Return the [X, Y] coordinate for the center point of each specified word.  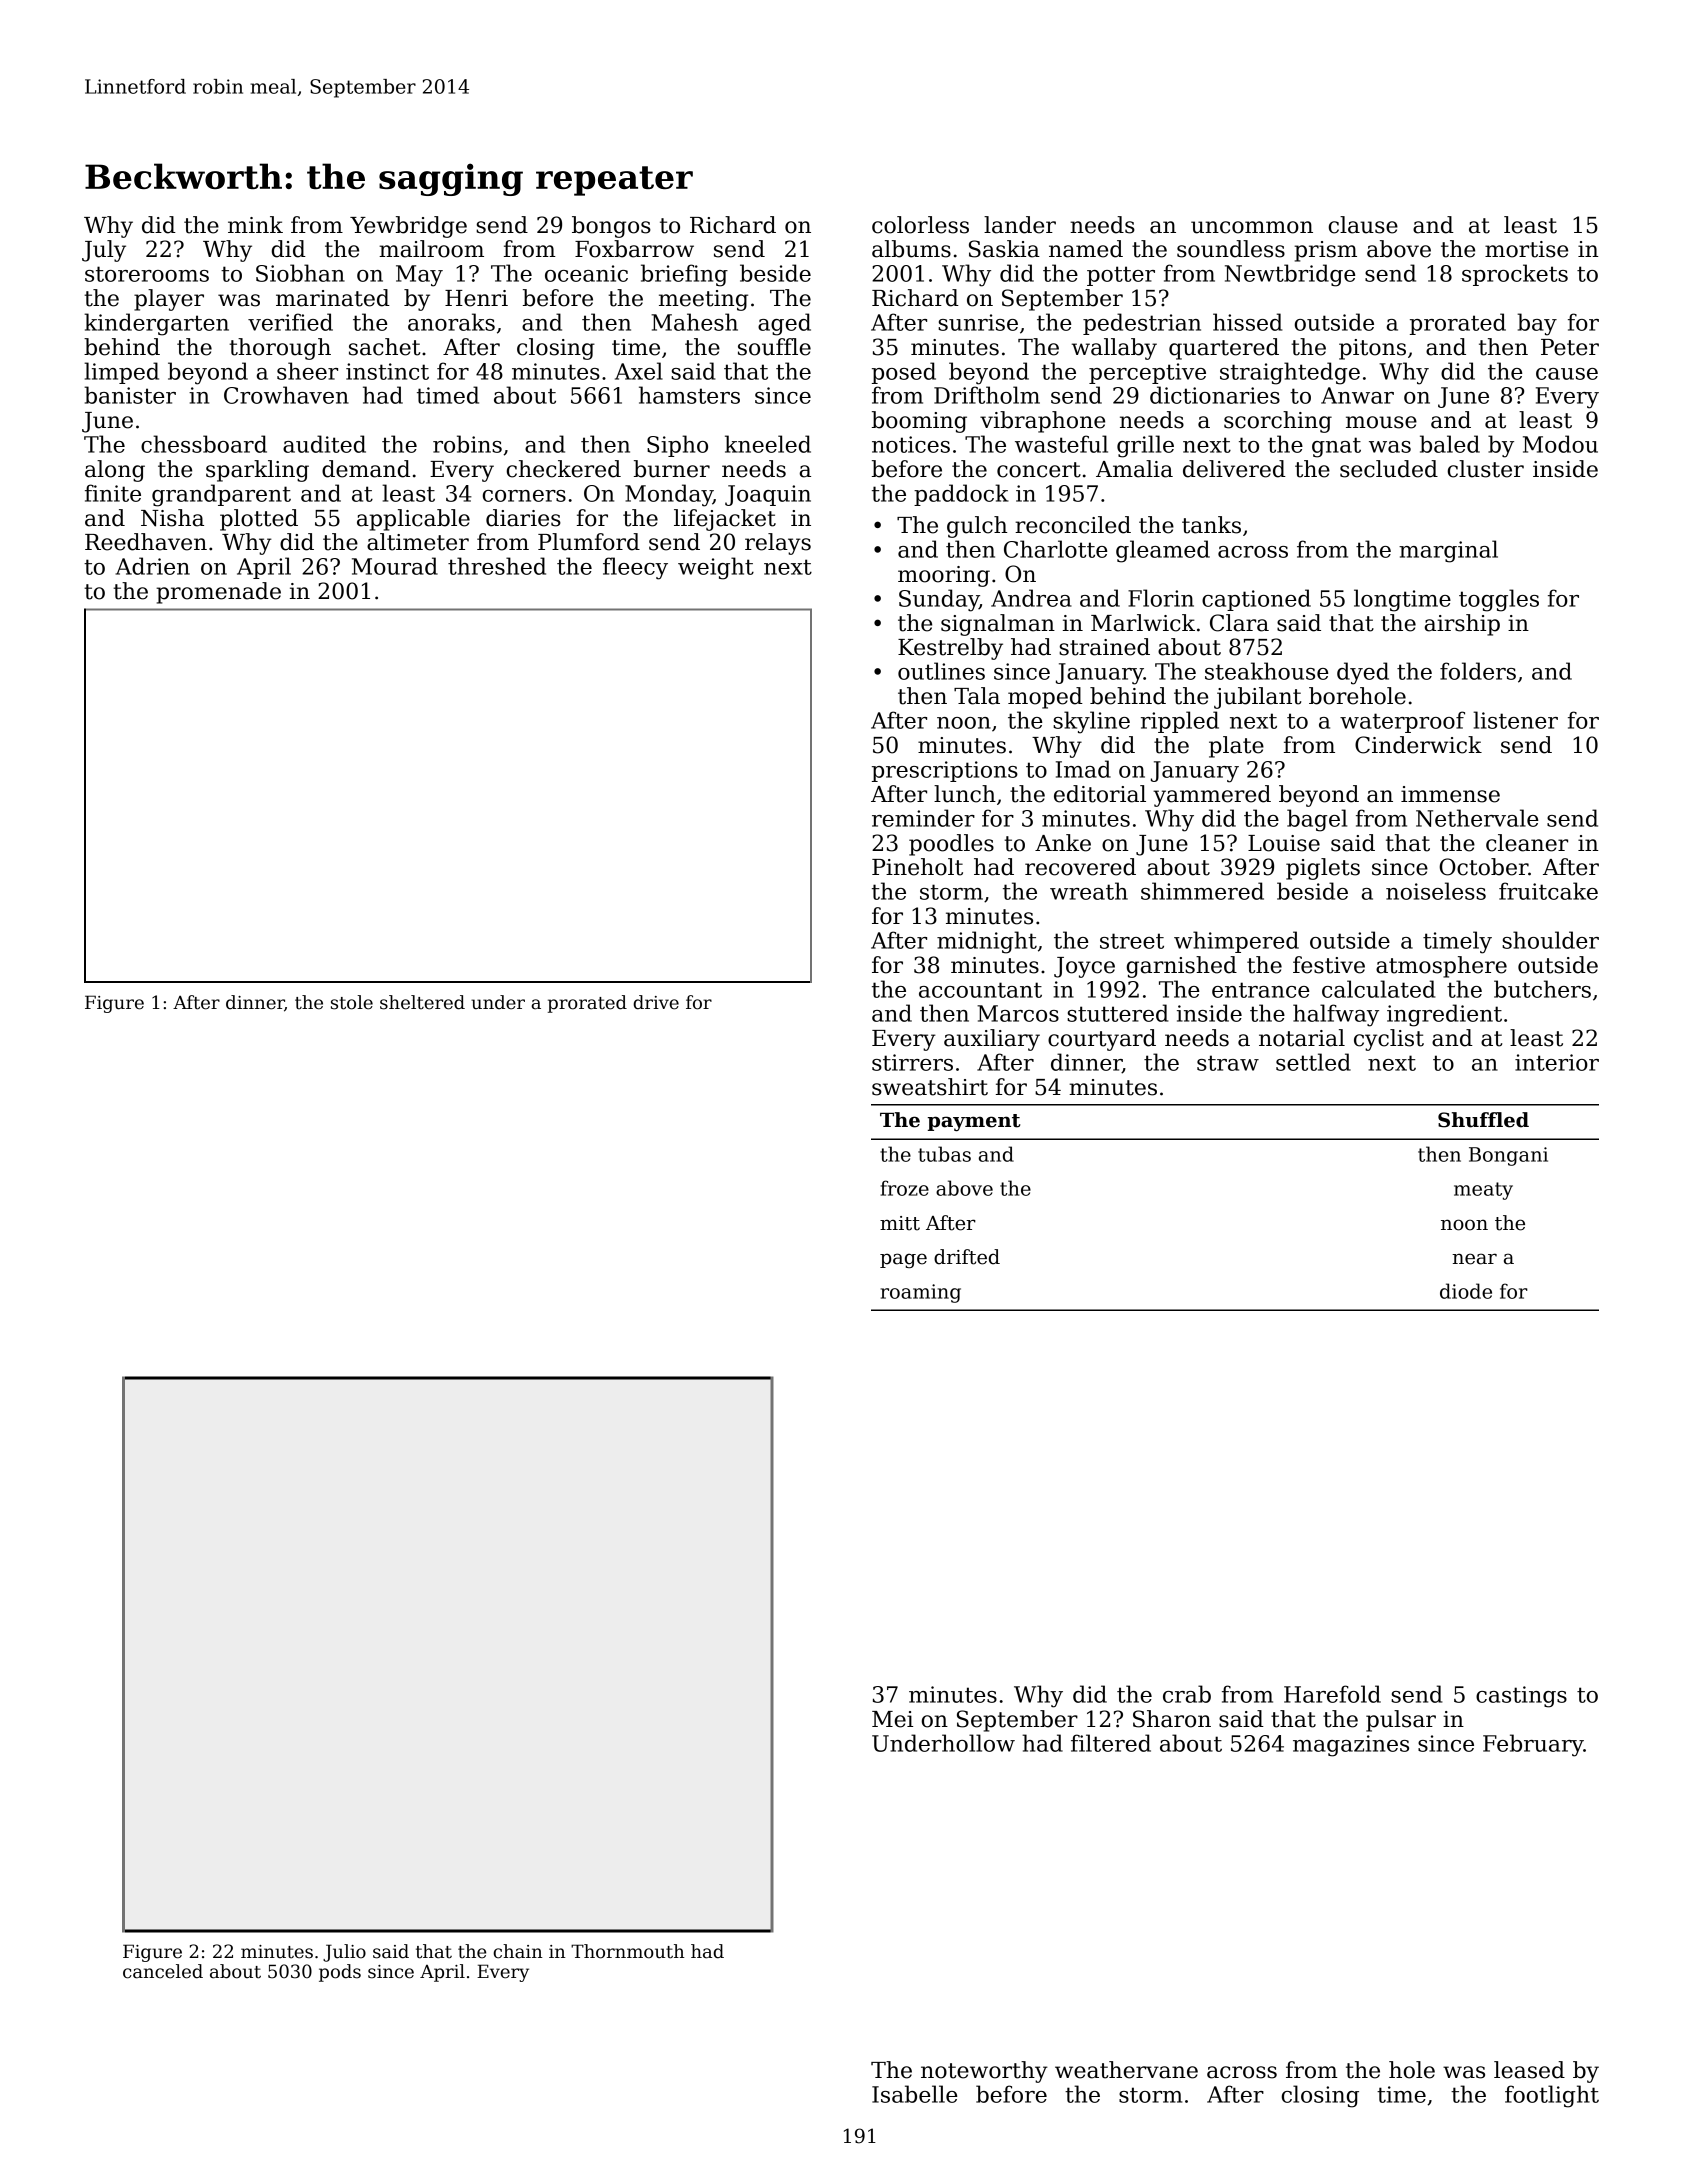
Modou [1560, 444]
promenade [218, 593]
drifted [967, 1257]
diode [1466, 1291]
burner [672, 469]
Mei [892, 1719]
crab [1187, 1694]
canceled [163, 1971]
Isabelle [914, 2094]
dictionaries [1215, 395]
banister [130, 395]
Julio [344, 1953]
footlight [1552, 2096]
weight [716, 568]
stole [352, 1002]
